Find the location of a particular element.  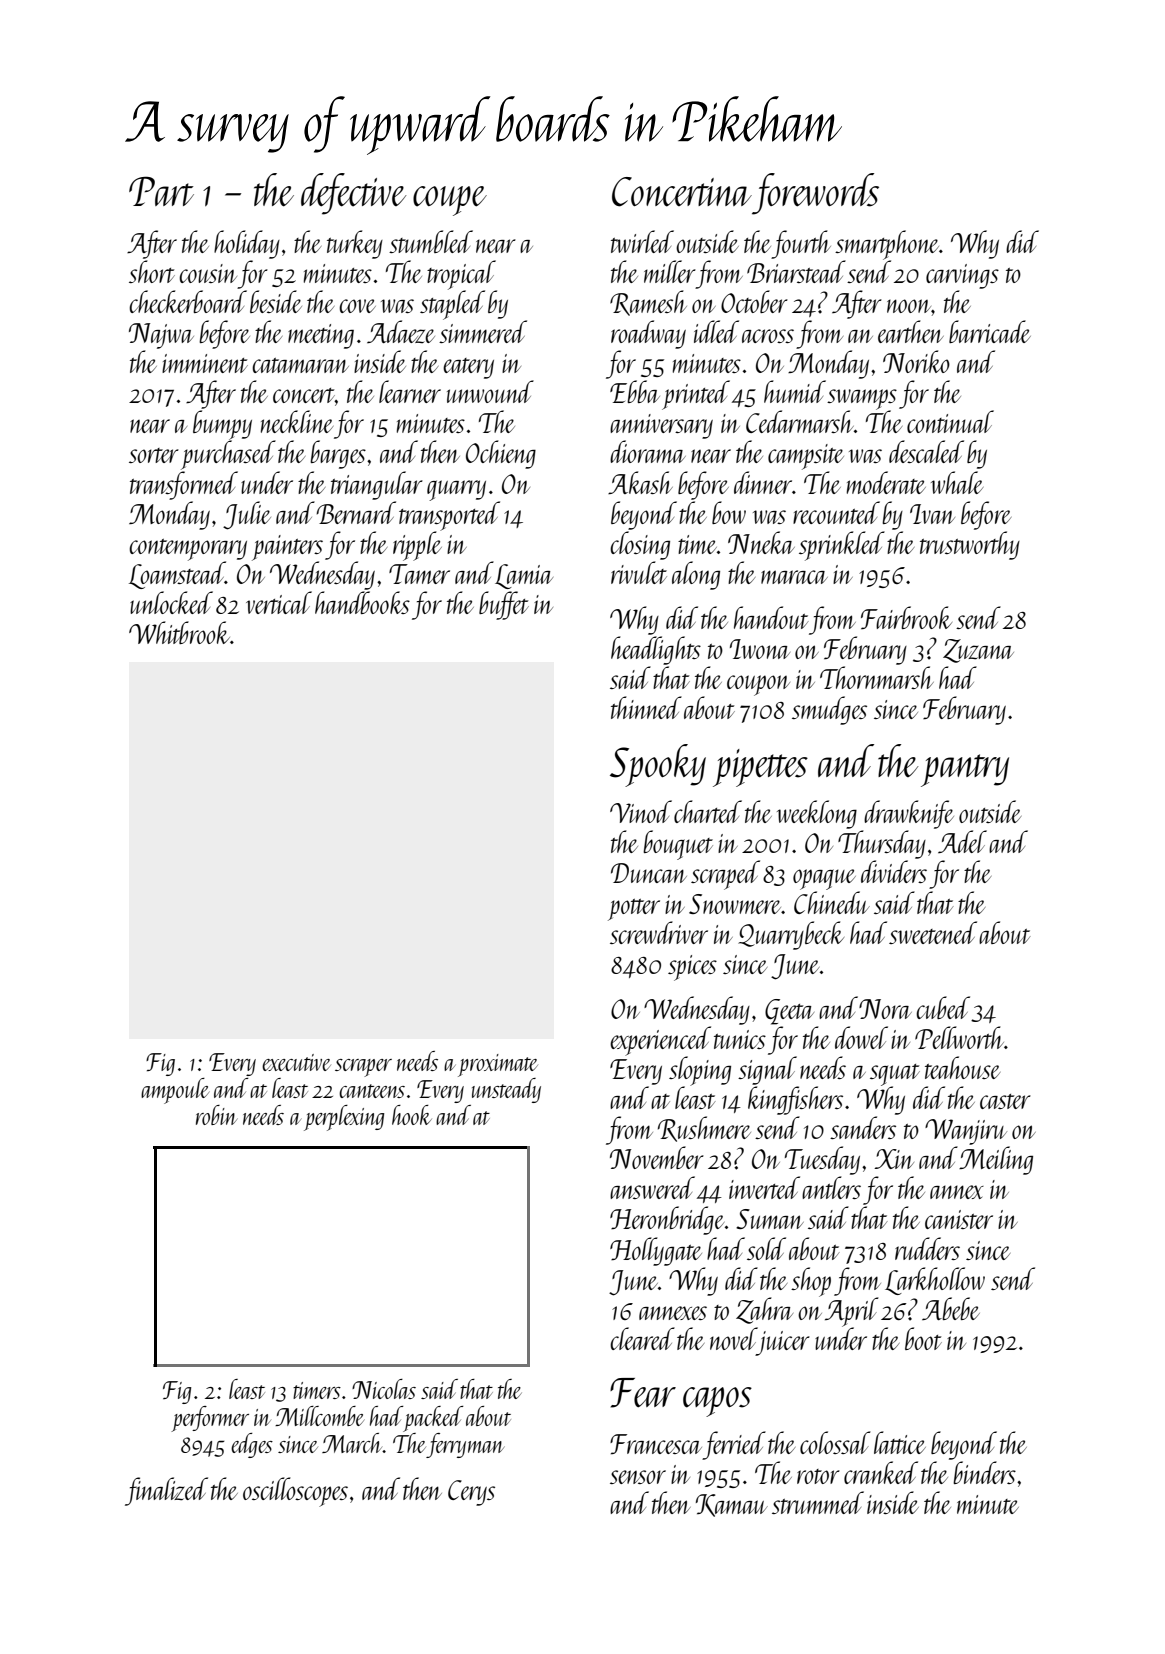

Whitbrook is located at coordinates (179, 632).
